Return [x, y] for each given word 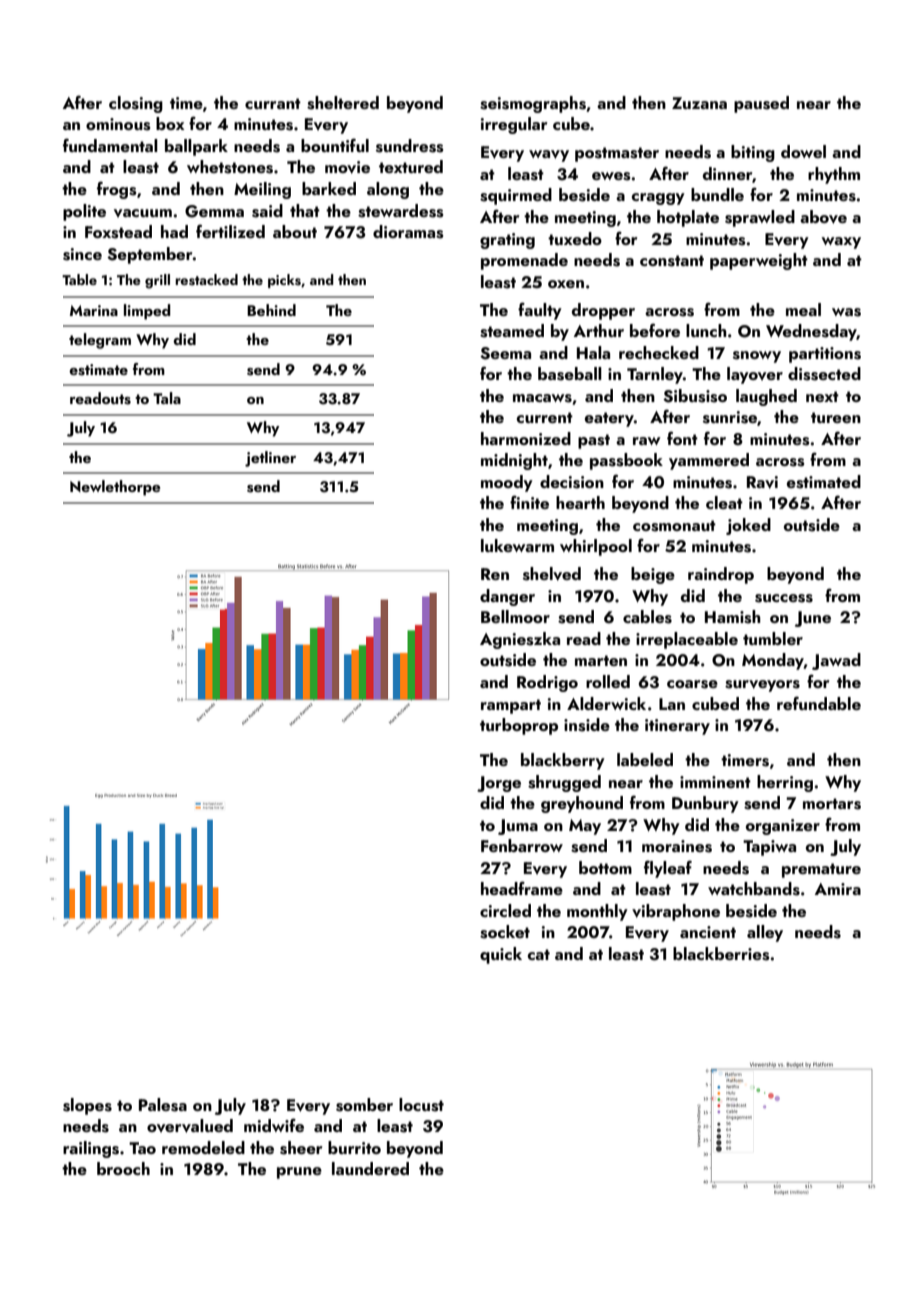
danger [507, 597]
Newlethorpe [115, 488]
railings [91, 1149]
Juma [518, 827]
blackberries [721, 954]
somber [364, 1105]
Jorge [499, 784]
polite [84, 212]
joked [748, 526]
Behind [271, 310]
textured [411, 166]
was [846, 312]
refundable [819, 703]
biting [753, 153]
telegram [100, 341]
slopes [87, 1106]
